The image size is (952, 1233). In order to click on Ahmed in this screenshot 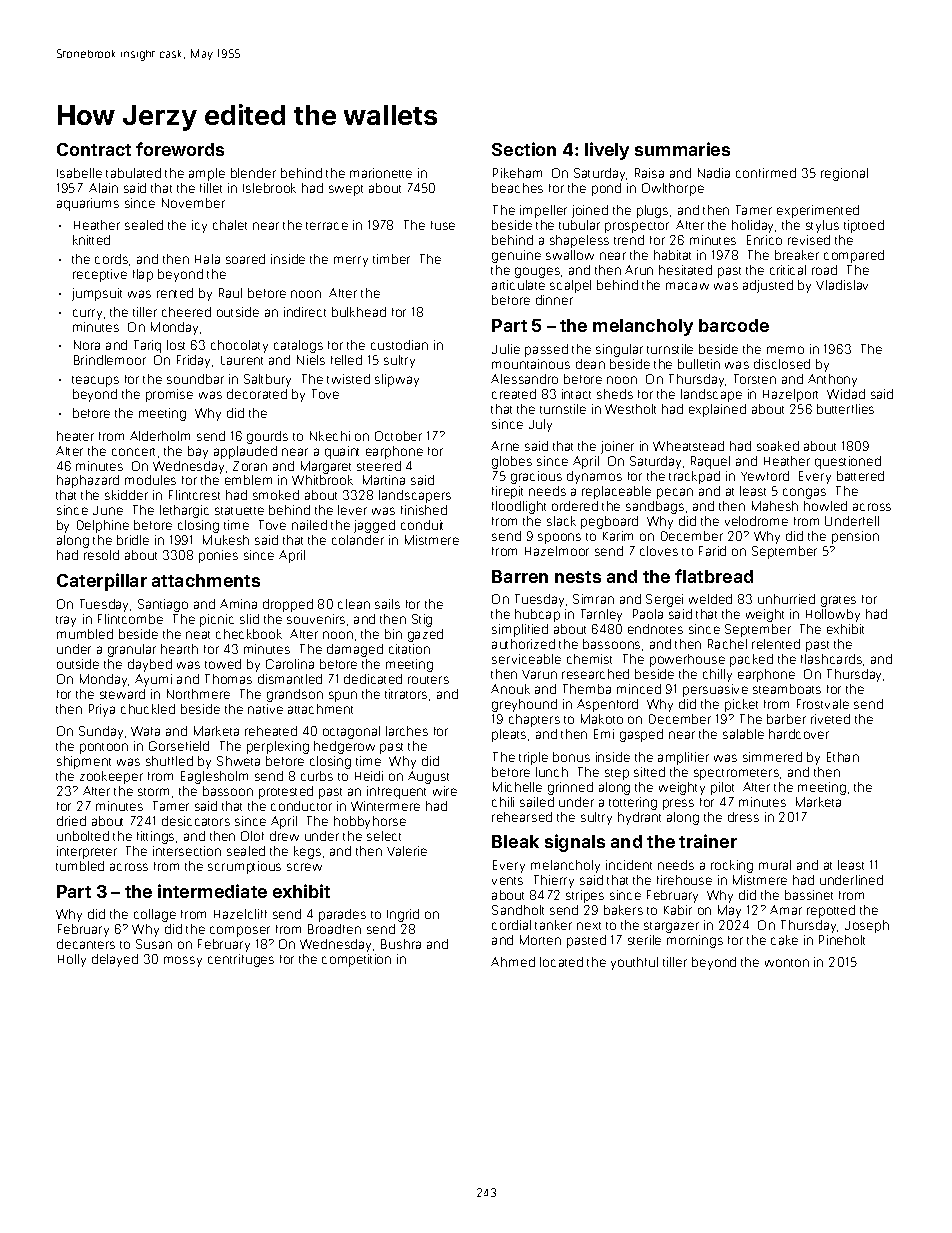, I will do `click(513, 962)`.
